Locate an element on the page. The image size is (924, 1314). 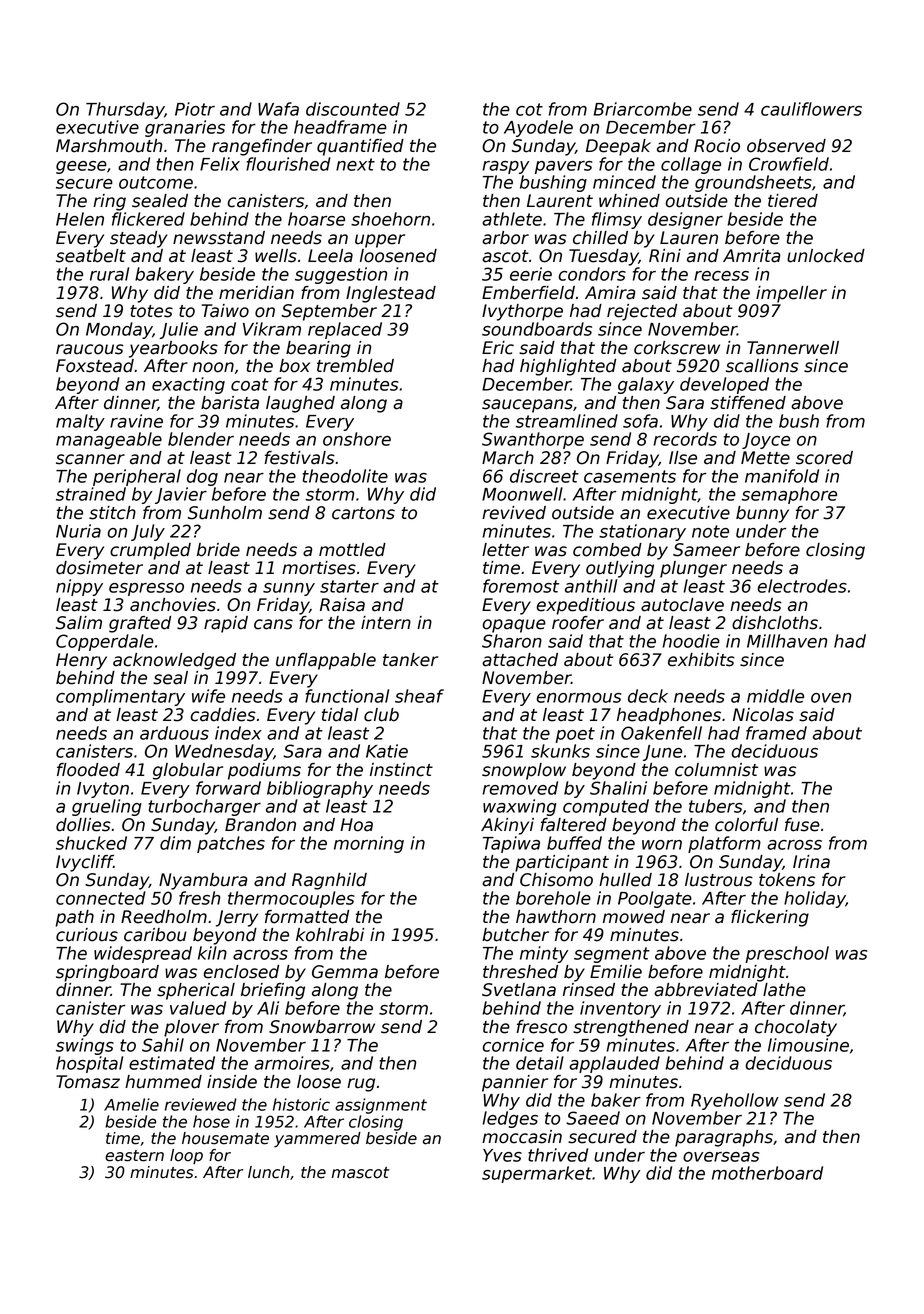
supermarket is located at coordinates (537, 1174).
